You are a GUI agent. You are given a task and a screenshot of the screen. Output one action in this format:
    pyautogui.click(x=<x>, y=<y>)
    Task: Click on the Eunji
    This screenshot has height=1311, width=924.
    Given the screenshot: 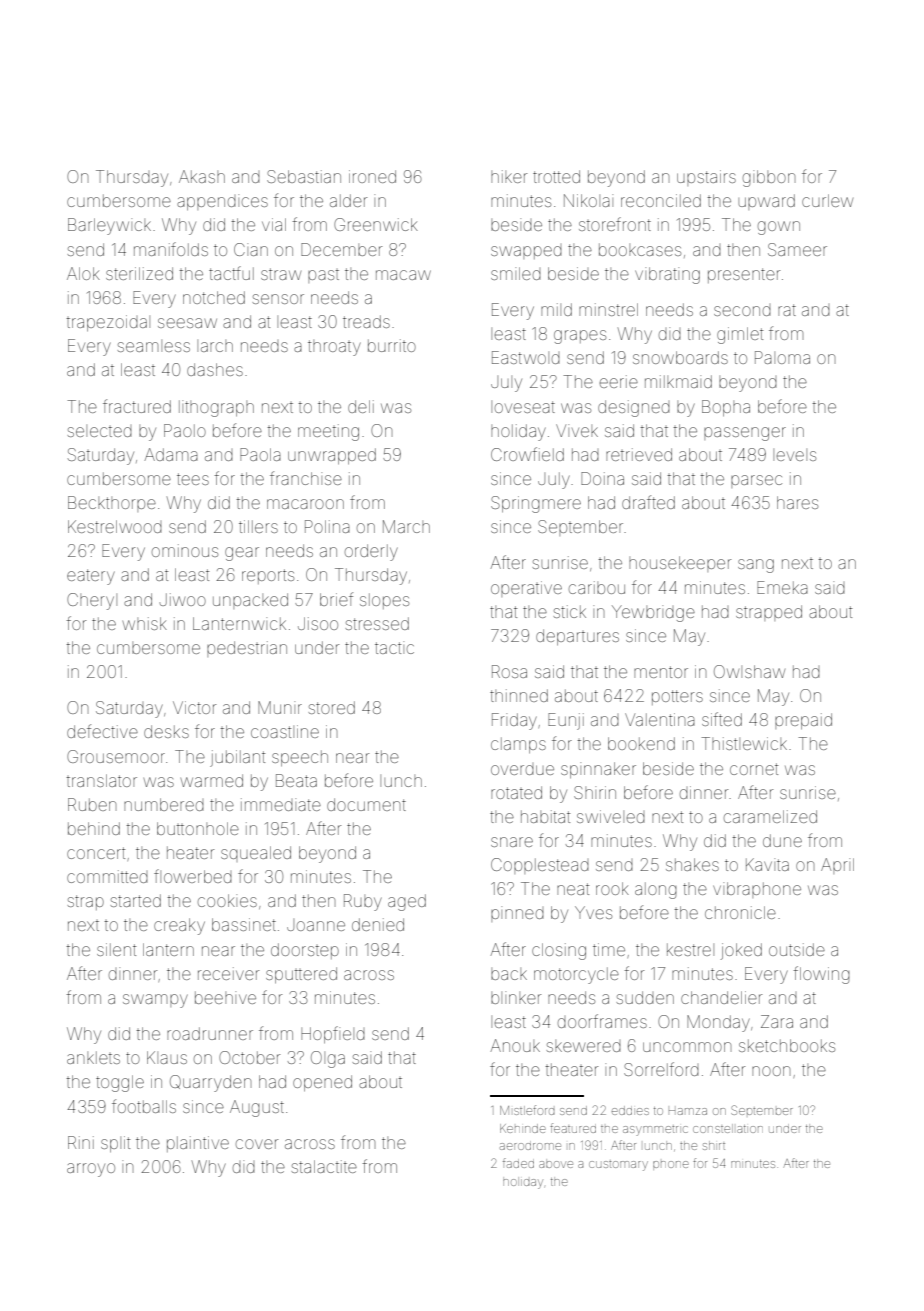 What is the action you would take?
    pyautogui.click(x=566, y=721)
